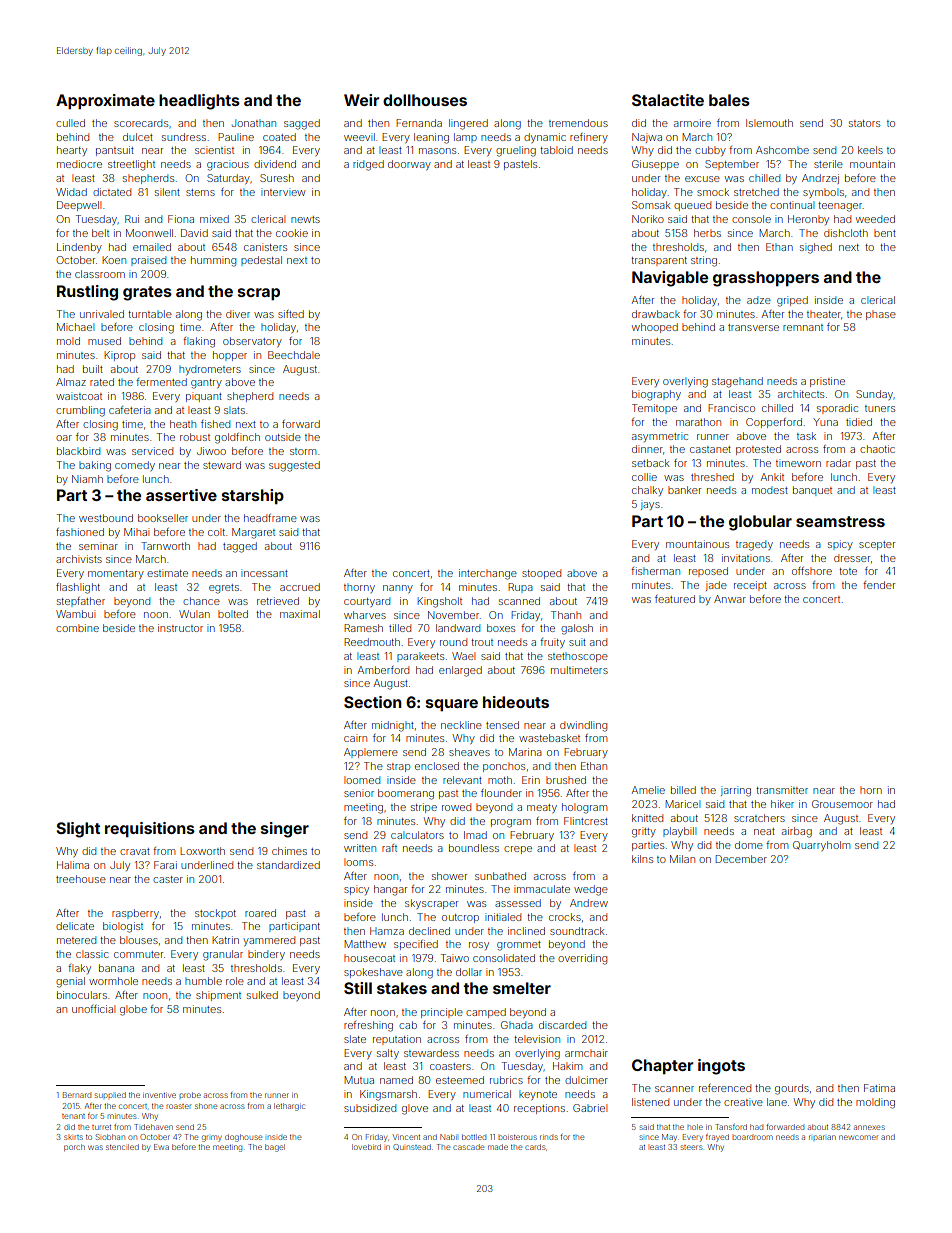 The height and width of the screenshot is (1233, 952). I want to click on Chapter, so click(662, 1066).
